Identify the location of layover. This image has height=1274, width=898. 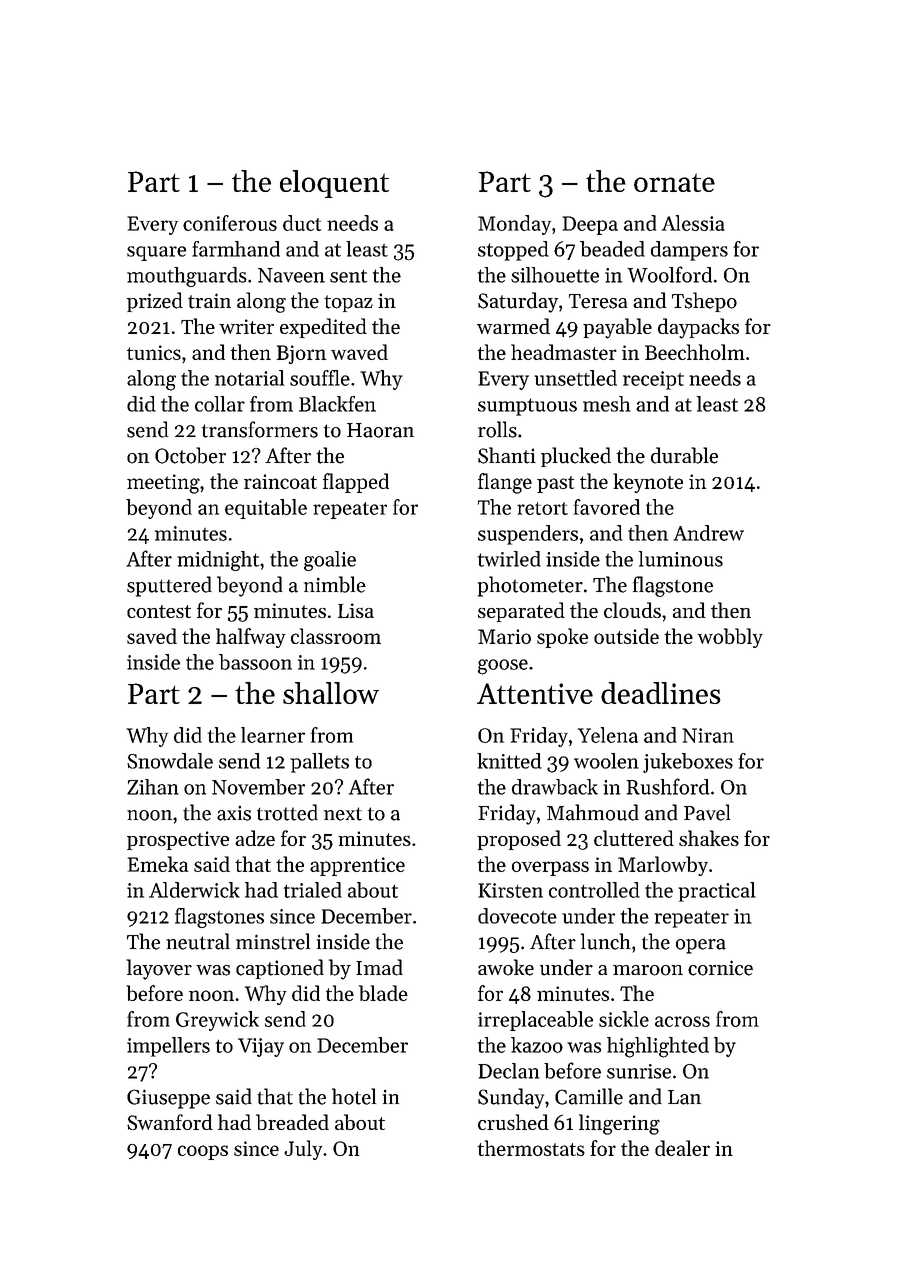
(159, 969).
